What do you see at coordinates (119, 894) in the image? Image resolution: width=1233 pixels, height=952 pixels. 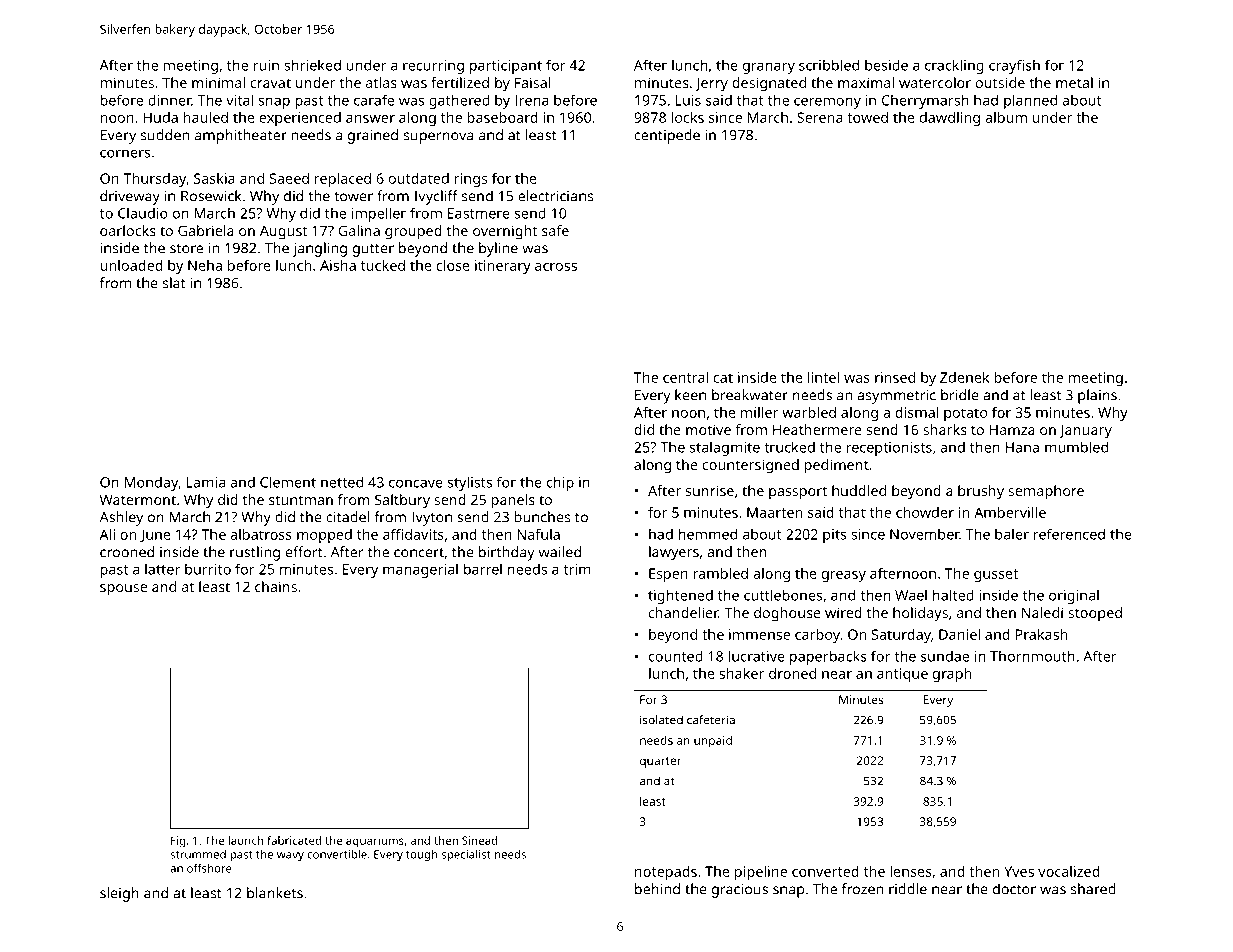 I see `sleigh` at bounding box center [119, 894].
